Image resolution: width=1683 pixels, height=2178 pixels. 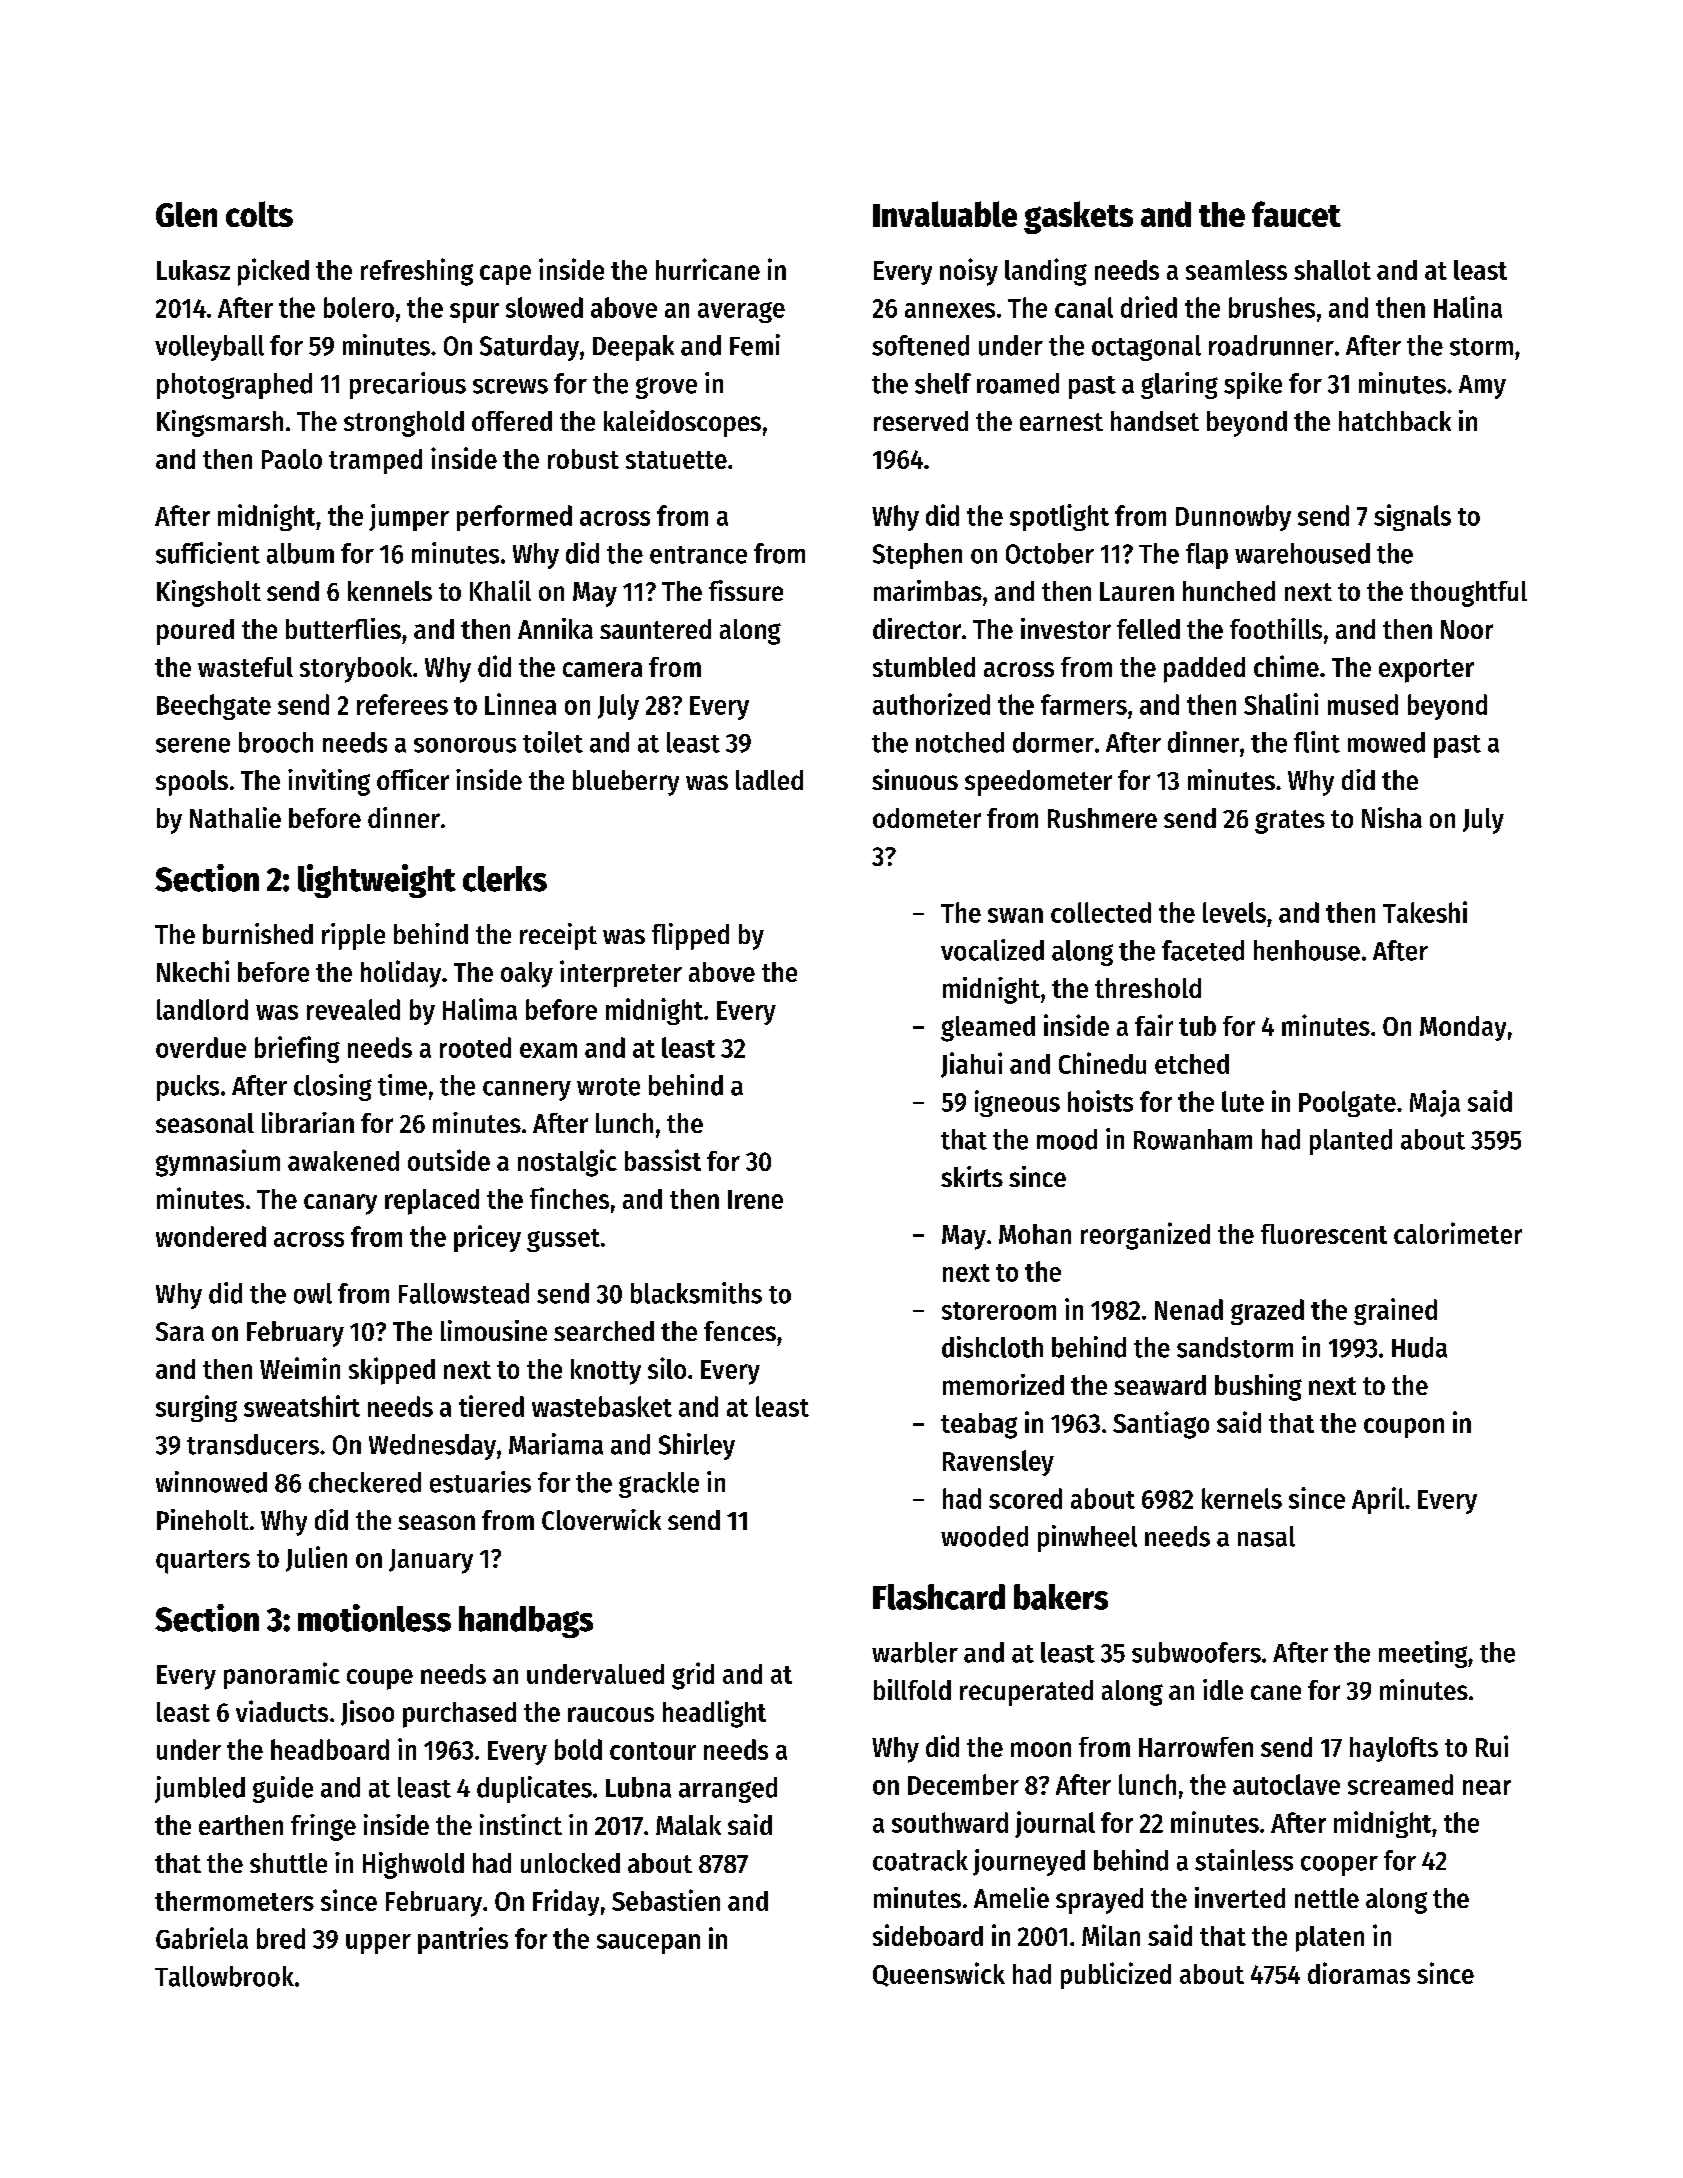 I want to click on surging, so click(x=196, y=1408).
